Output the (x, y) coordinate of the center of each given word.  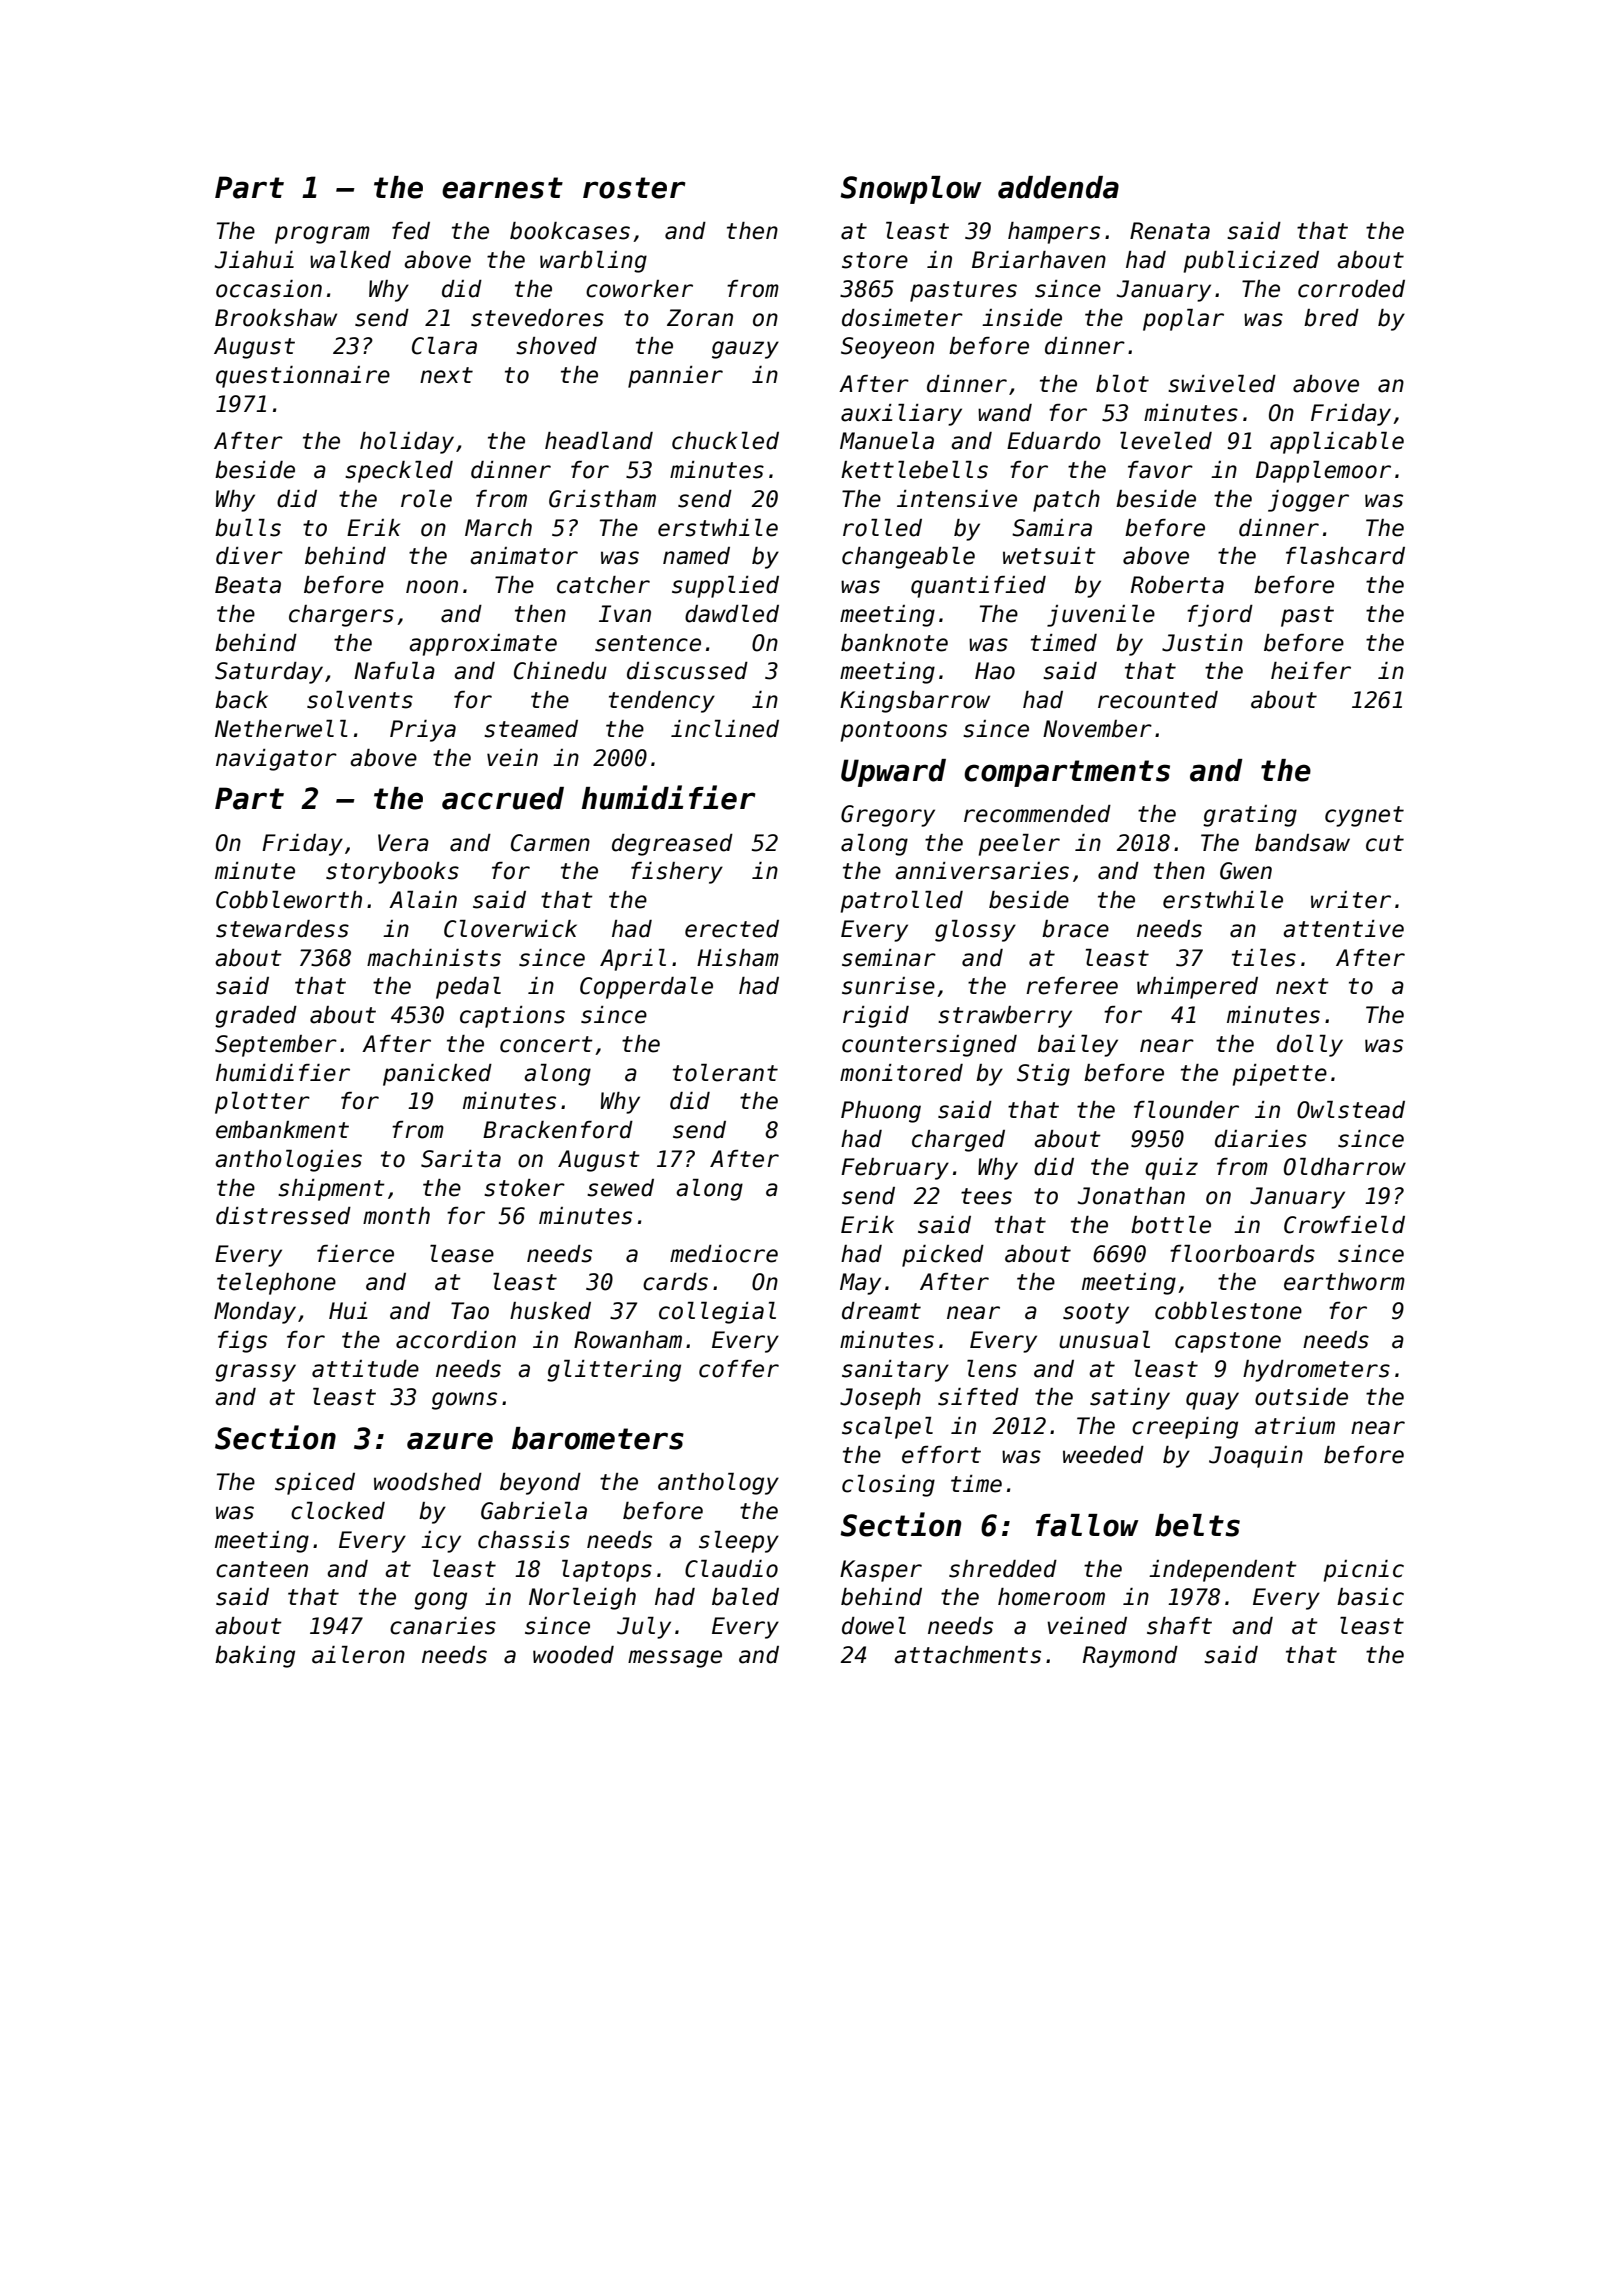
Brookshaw (276, 318)
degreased (672, 845)
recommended (1037, 814)
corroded (1351, 289)
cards (675, 1282)
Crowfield (1344, 1225)
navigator (276, 760)
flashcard (1345, 556)
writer (1351, 900)
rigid (876, 1017)
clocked (338, 1511)
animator (524, 556)
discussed (687, 671)
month (396, 1216)
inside (1022, 318)
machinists (434, 958)
